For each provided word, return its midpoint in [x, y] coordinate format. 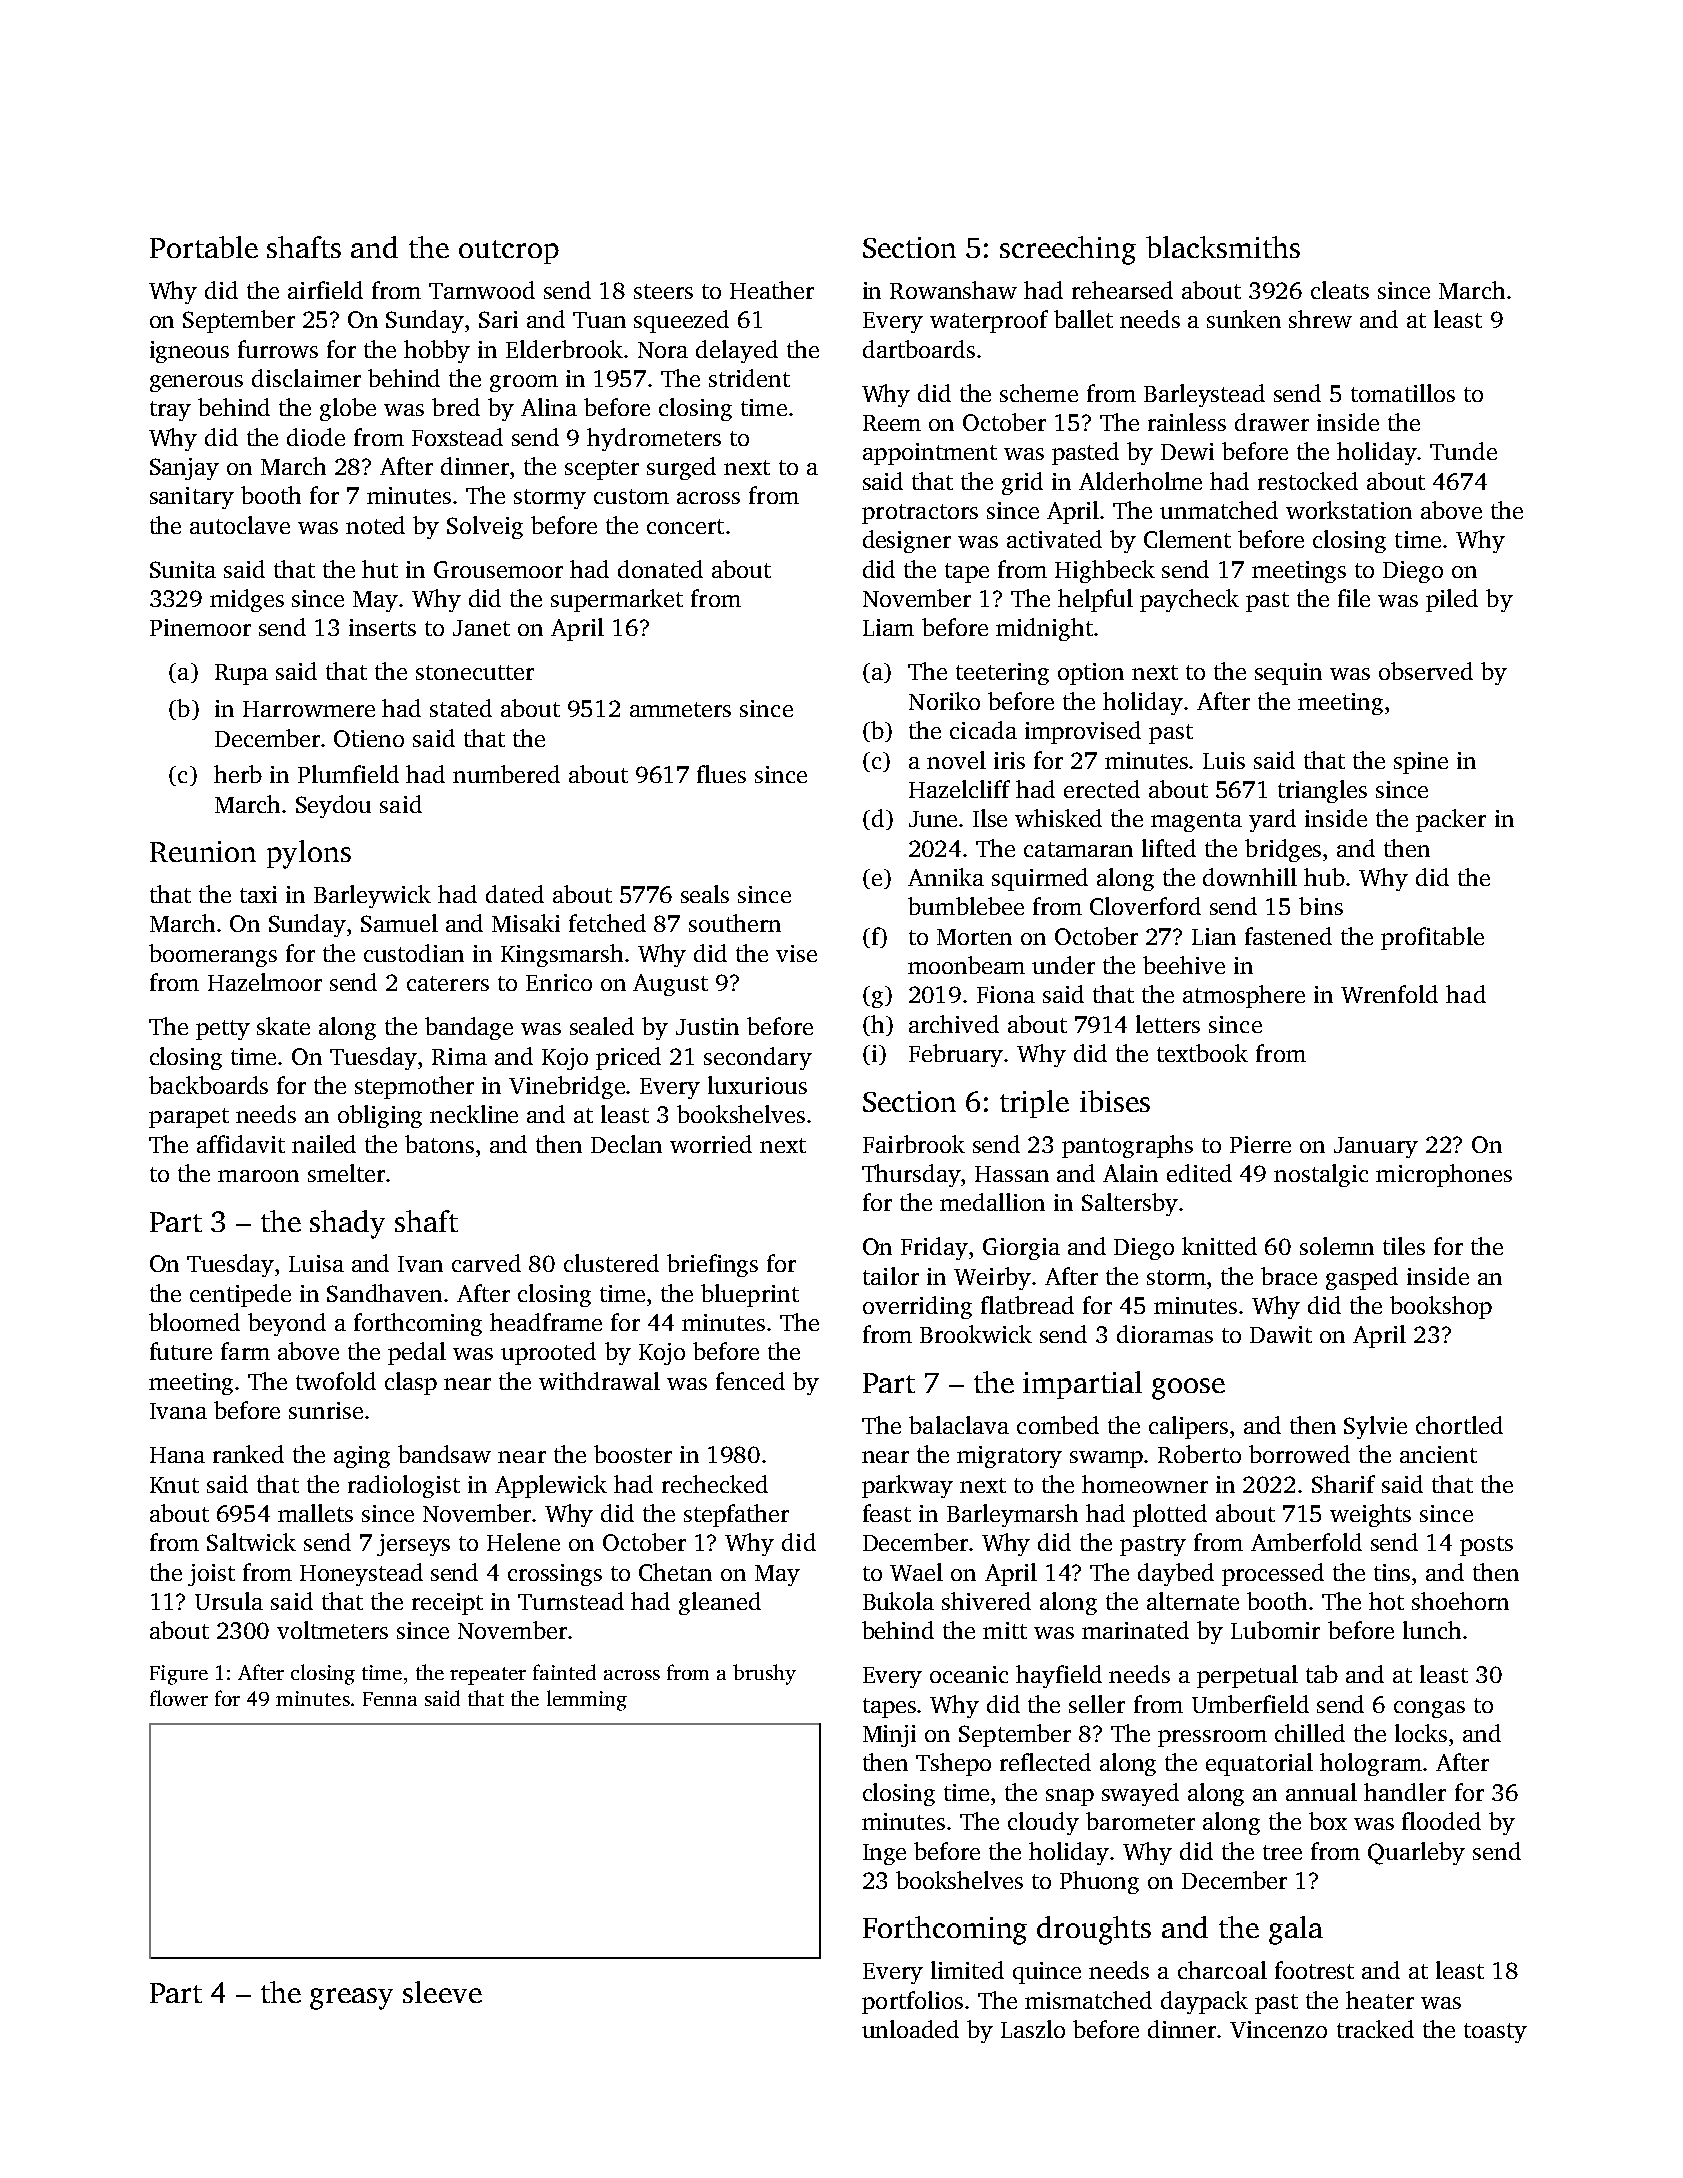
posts [1486, 1546]
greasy [351, 1999]
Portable [204, 247]
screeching [1068, 250]
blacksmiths [1223, 247]
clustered [611, 1263]
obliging [380, 1116]
